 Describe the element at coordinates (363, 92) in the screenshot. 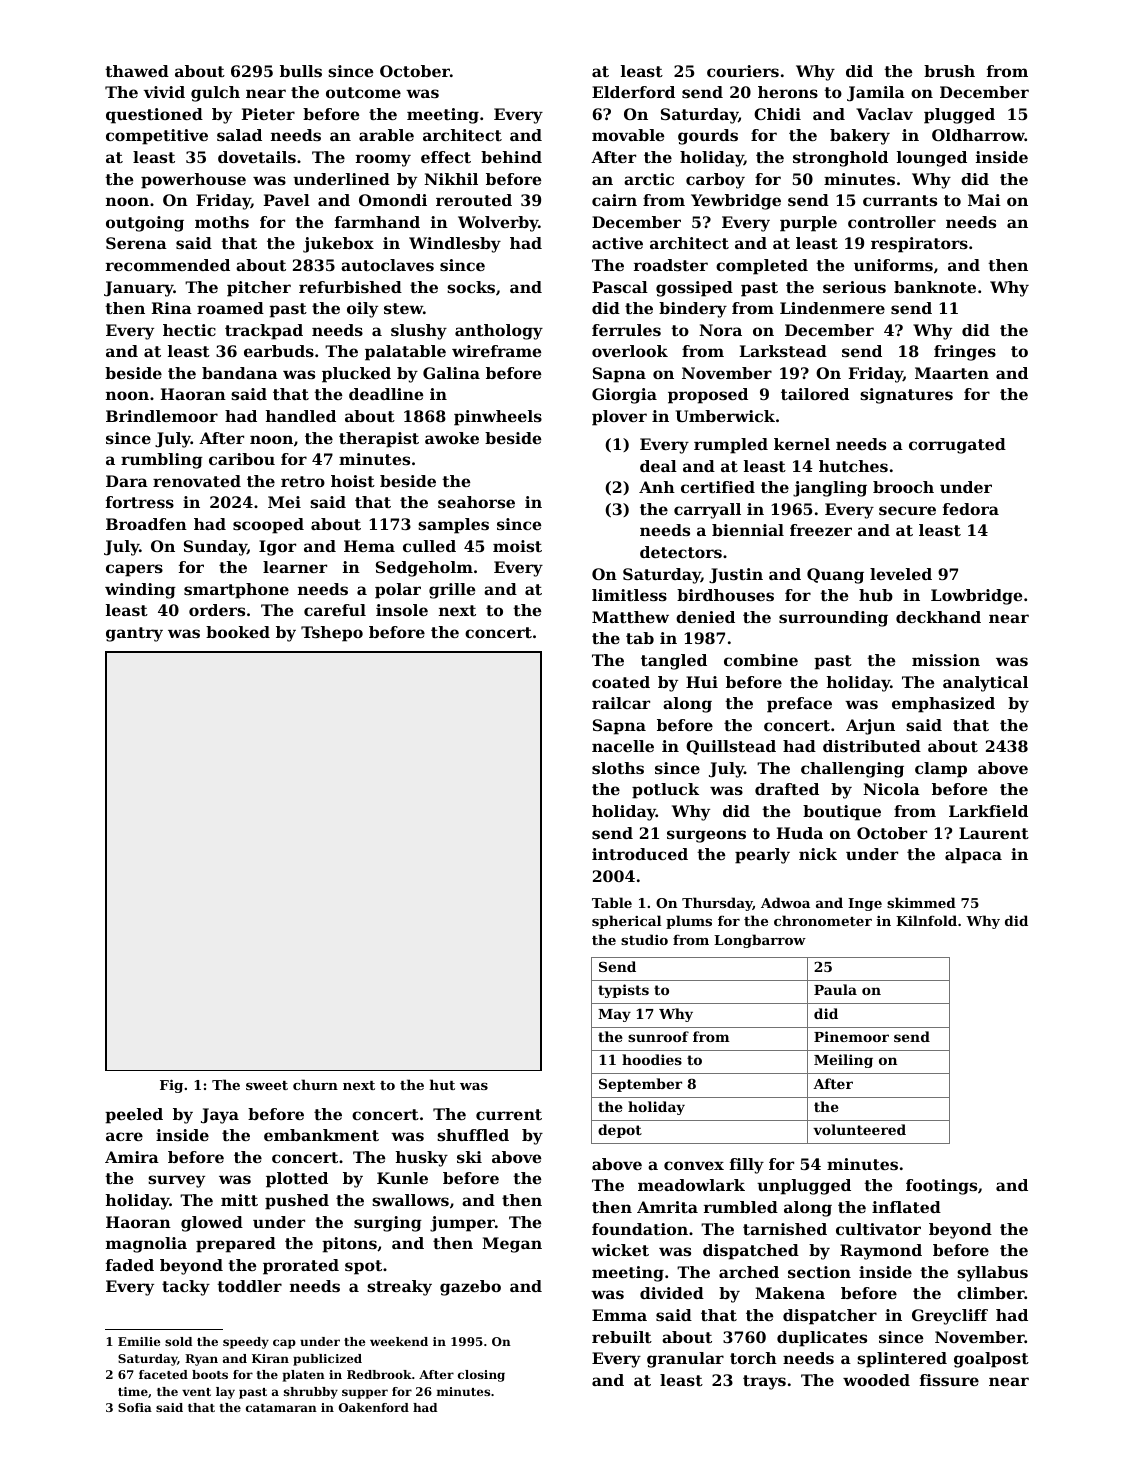

I see `outcome` at that location.
